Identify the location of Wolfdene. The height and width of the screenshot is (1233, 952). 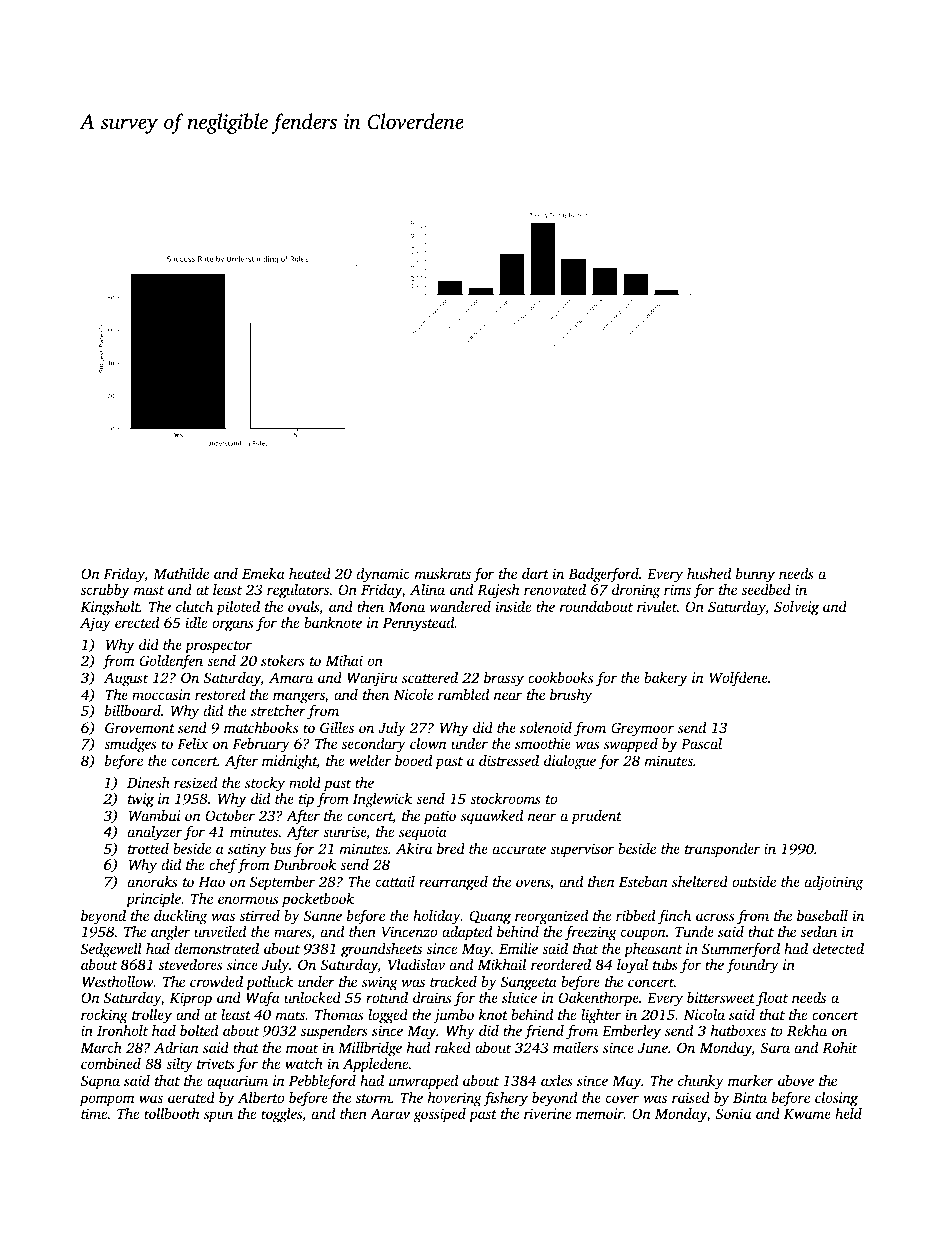
(738, 679).
